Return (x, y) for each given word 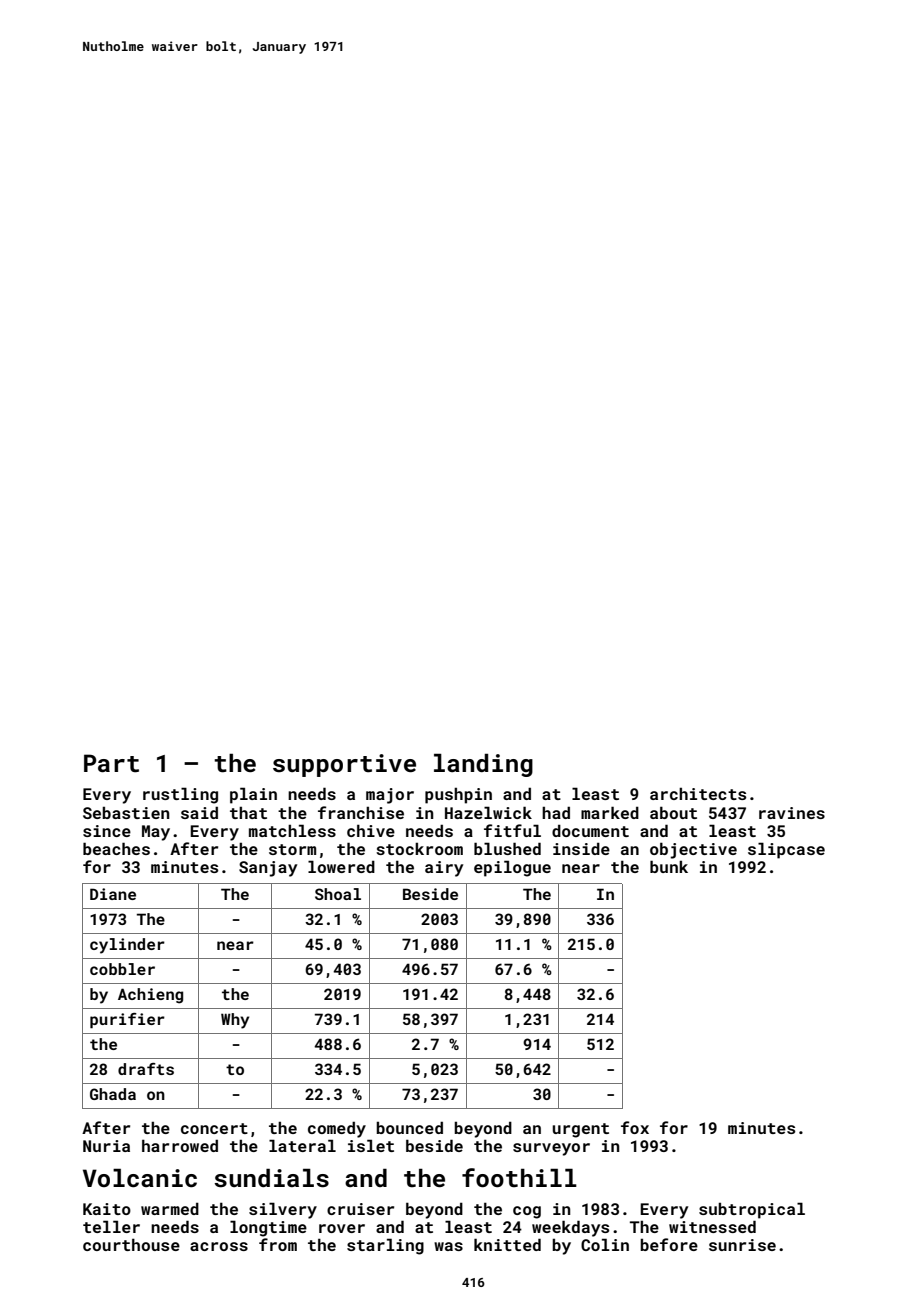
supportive (344, 765)
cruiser (360, 1209)
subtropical (752, 1210)
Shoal (338, 894)
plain (253, 795)
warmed (170, 1208)
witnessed (712, 1226)
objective (693, 850)
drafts (146, 1069)
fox (635, 1127)
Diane (113, 894)
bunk (669, 866)
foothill (519, 1178)
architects (698, 794)
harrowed (180, 1145)
